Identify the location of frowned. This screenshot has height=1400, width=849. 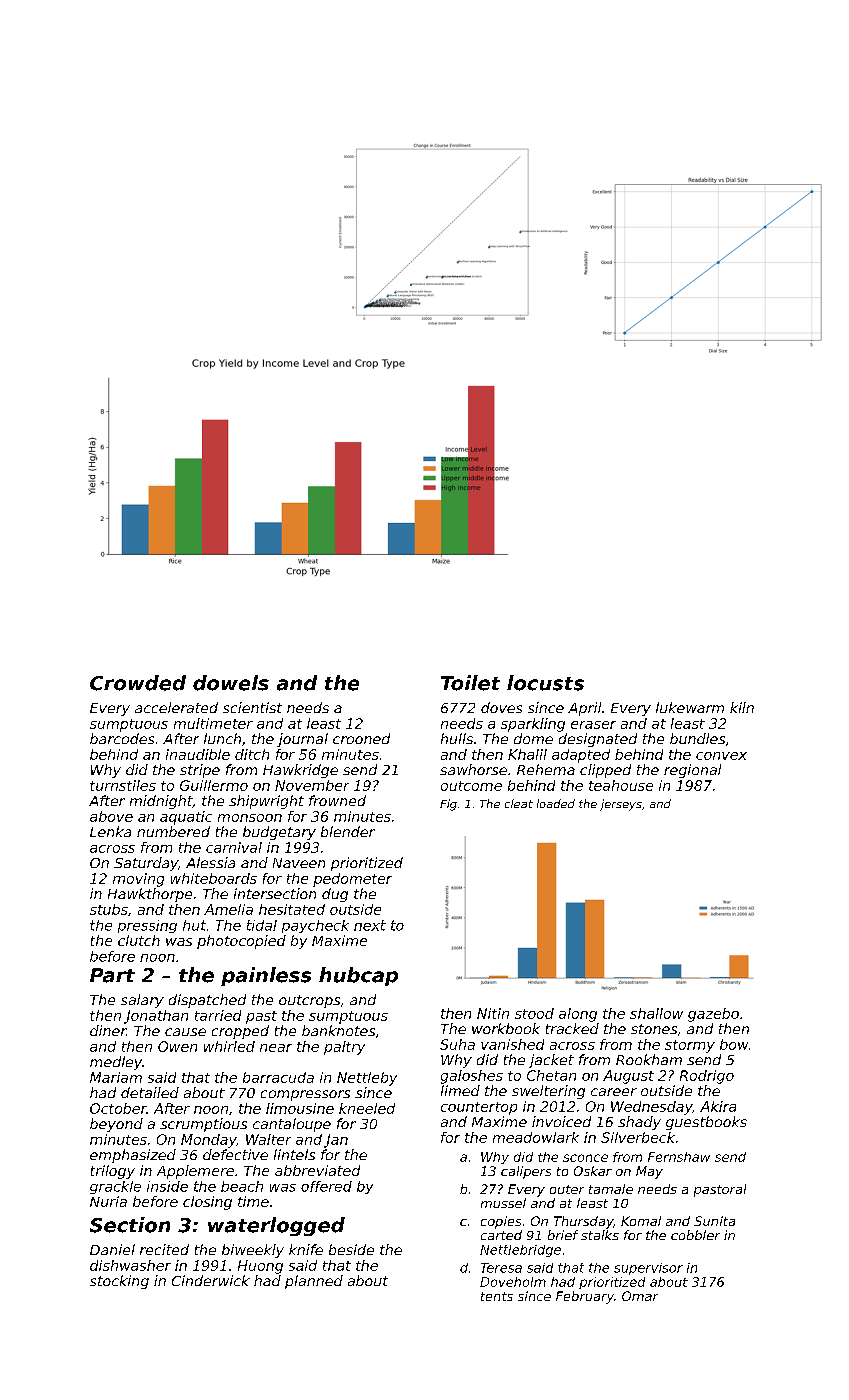
(337, 800).
